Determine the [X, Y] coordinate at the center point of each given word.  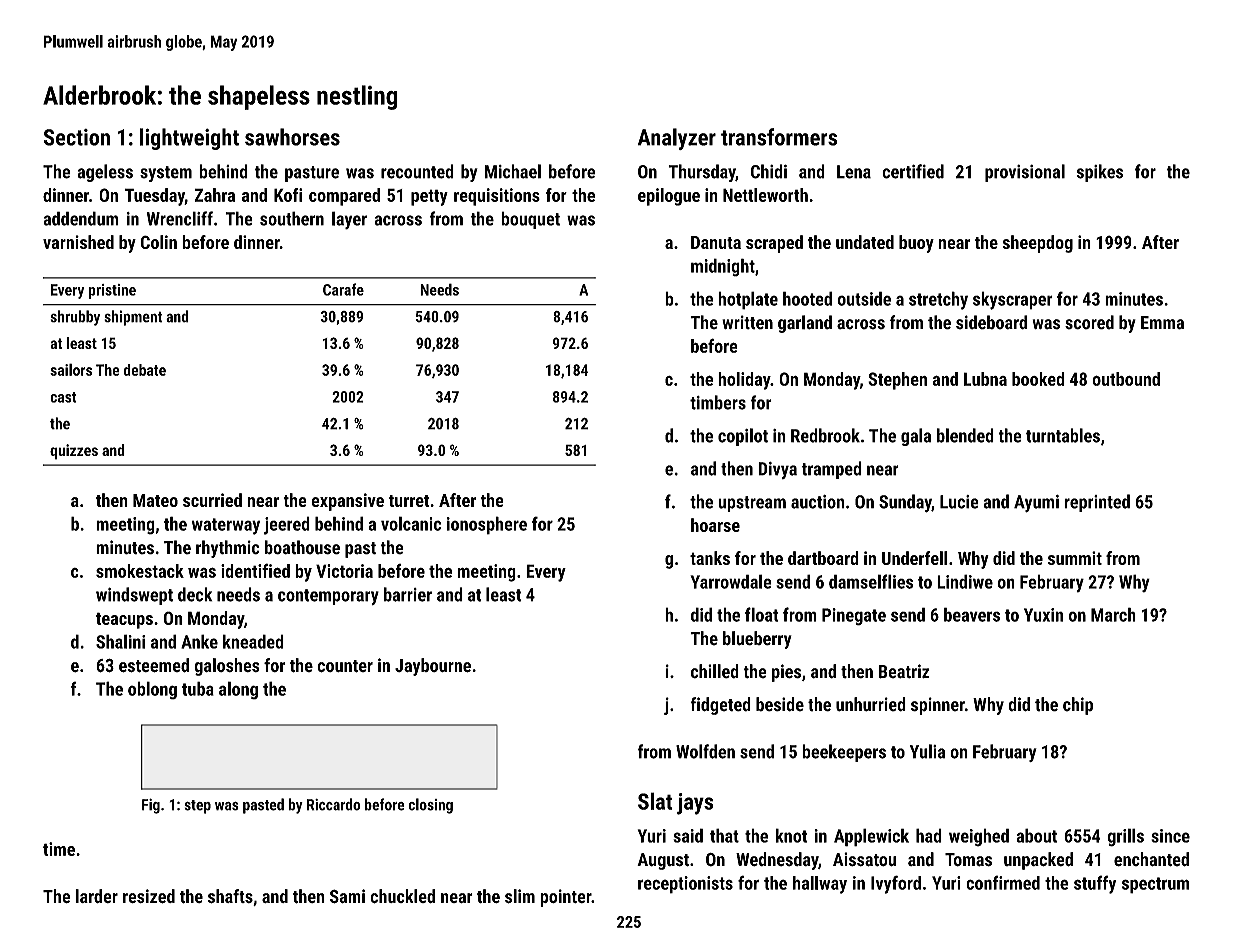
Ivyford [896, 884]
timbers [718, 402]
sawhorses [292, 137]
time [59, 849]
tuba [198, 688]
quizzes [74, 452]
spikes [1100, 173]
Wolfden [705, 751]
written [747, 322]
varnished [78, 242]
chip [1078, 706]
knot [791, 835]
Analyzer [677, 139]
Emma [1162, 323]
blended [965, 435]
